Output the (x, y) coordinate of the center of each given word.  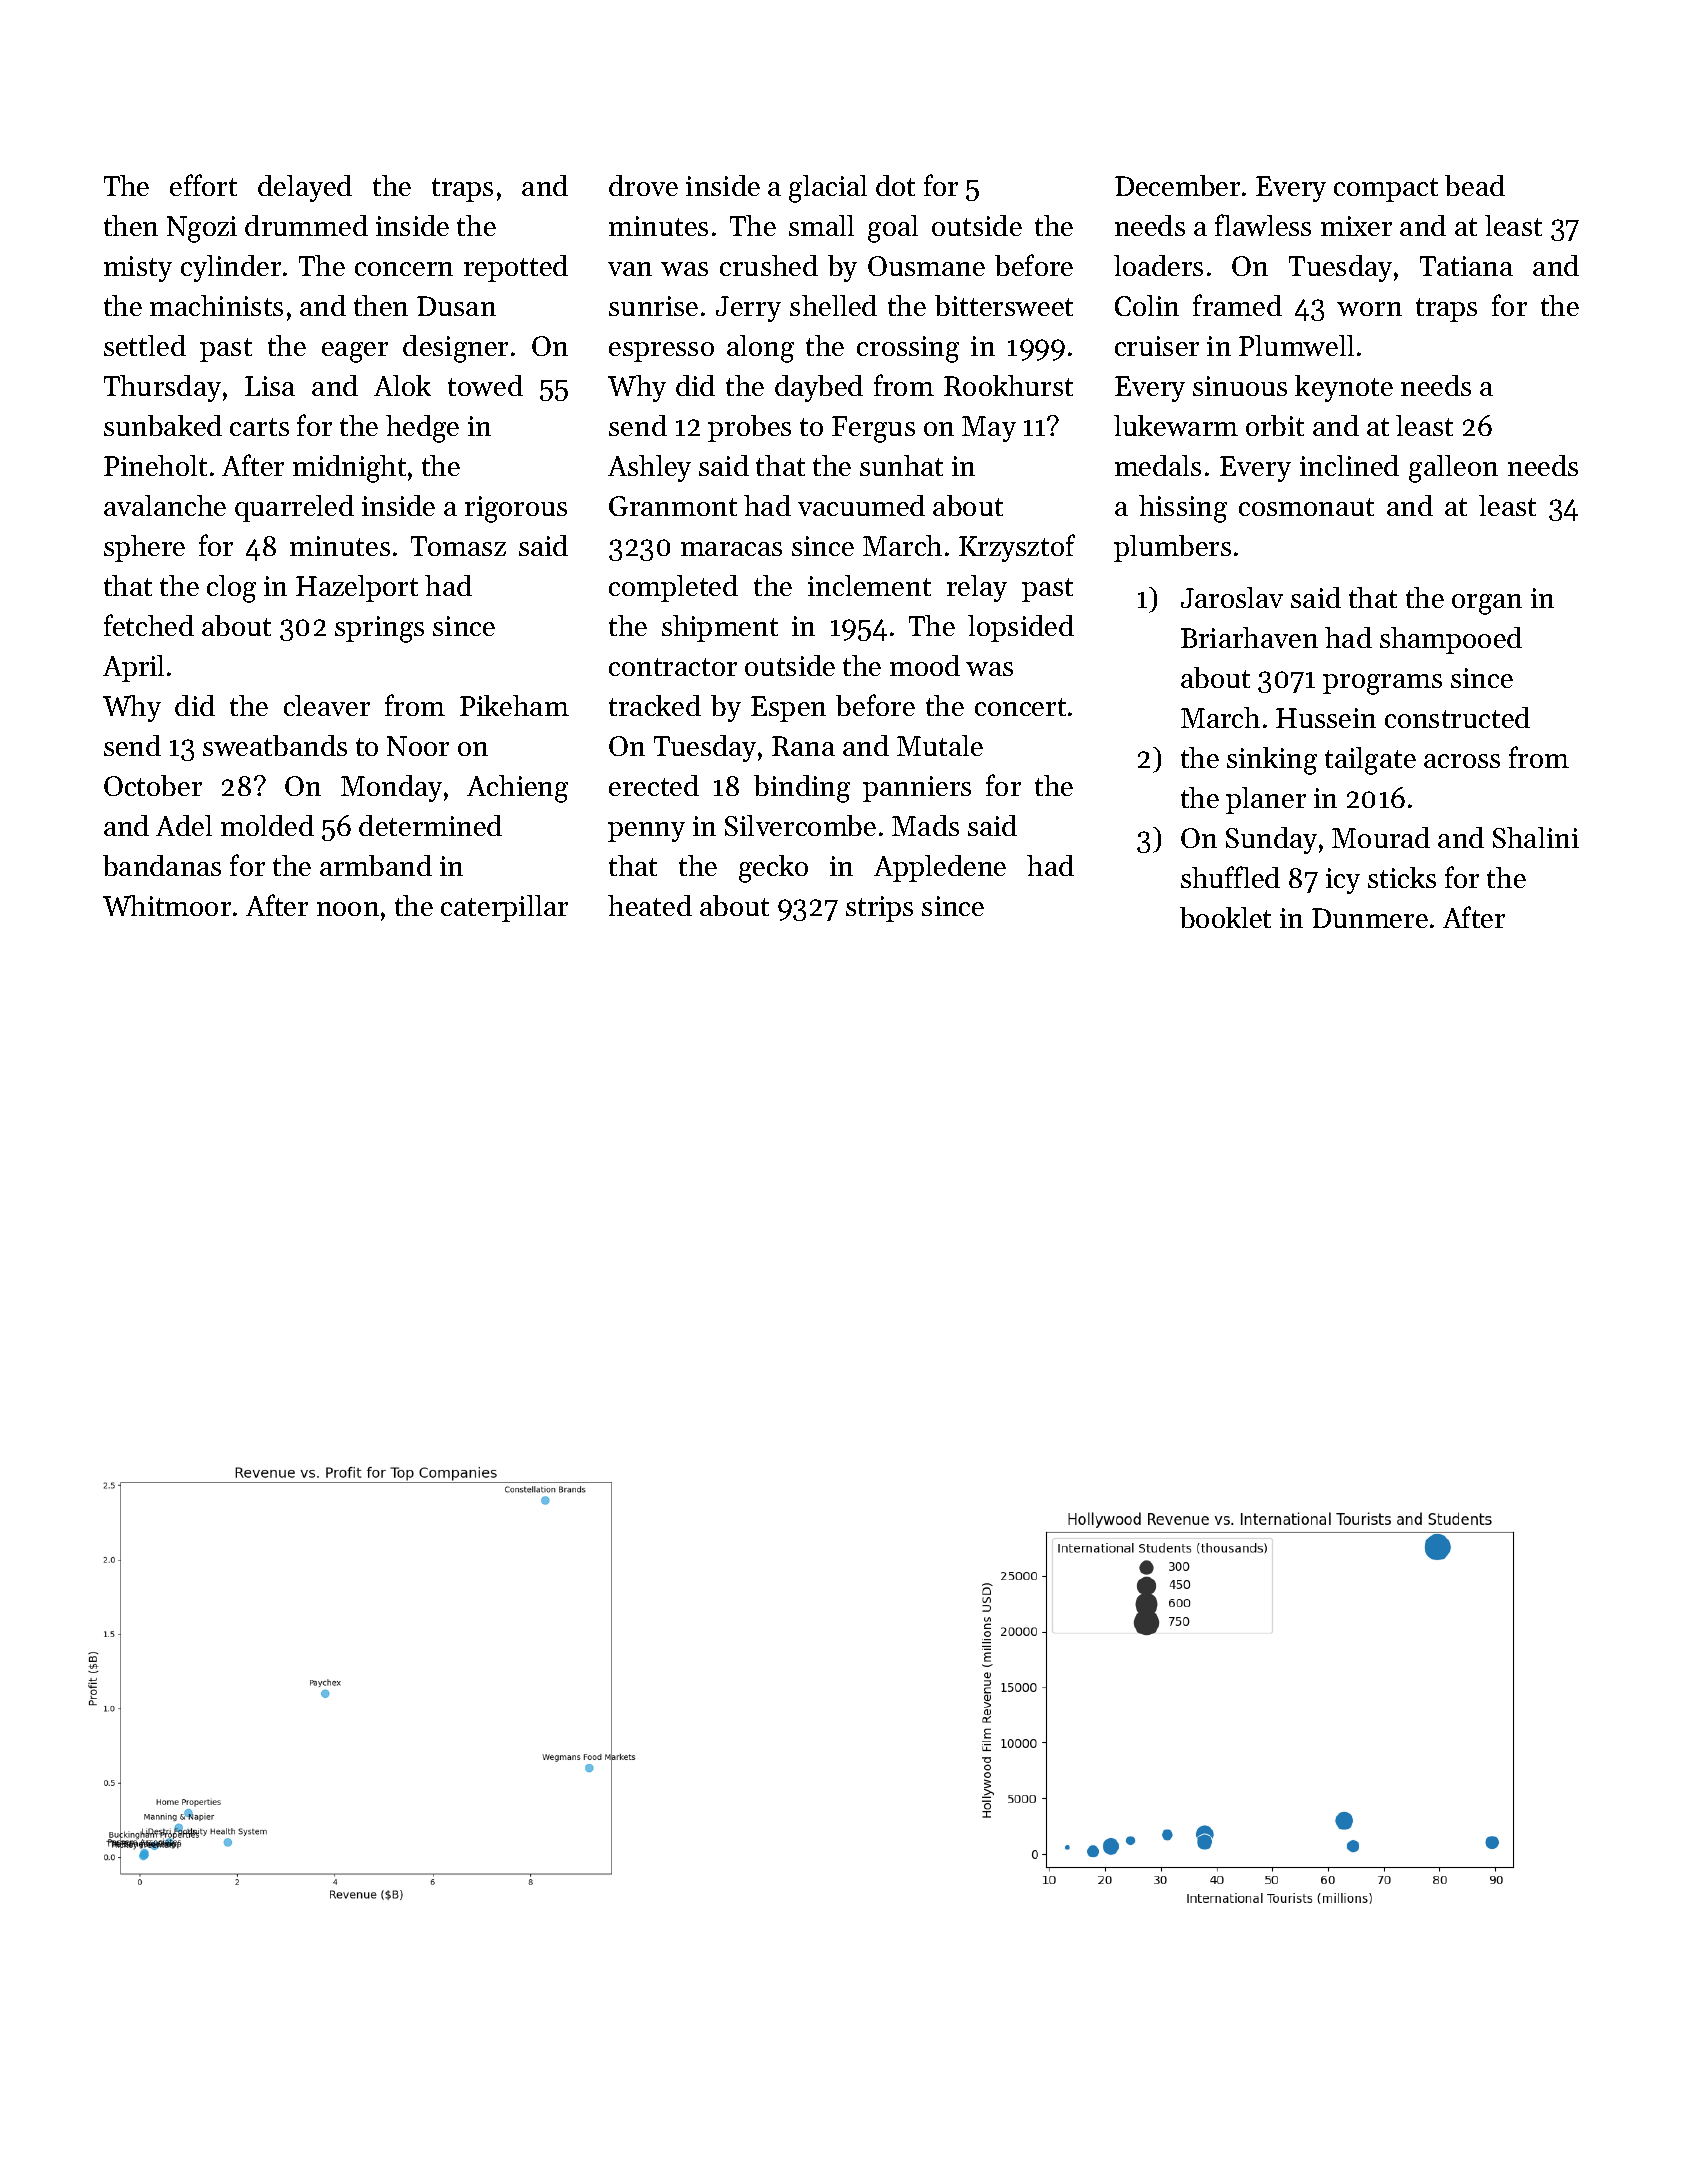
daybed (819, 388)
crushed (769, 265)
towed (485, 385)
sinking (1272, 761)
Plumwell (1296, 345)
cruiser (1157, 346)
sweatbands (275, 745)
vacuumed (861, 505)
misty (138, 269)
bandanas (162, 865)
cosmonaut (1306, 507)
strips (879, 909)
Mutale (940, 745)
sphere (144, 548)
